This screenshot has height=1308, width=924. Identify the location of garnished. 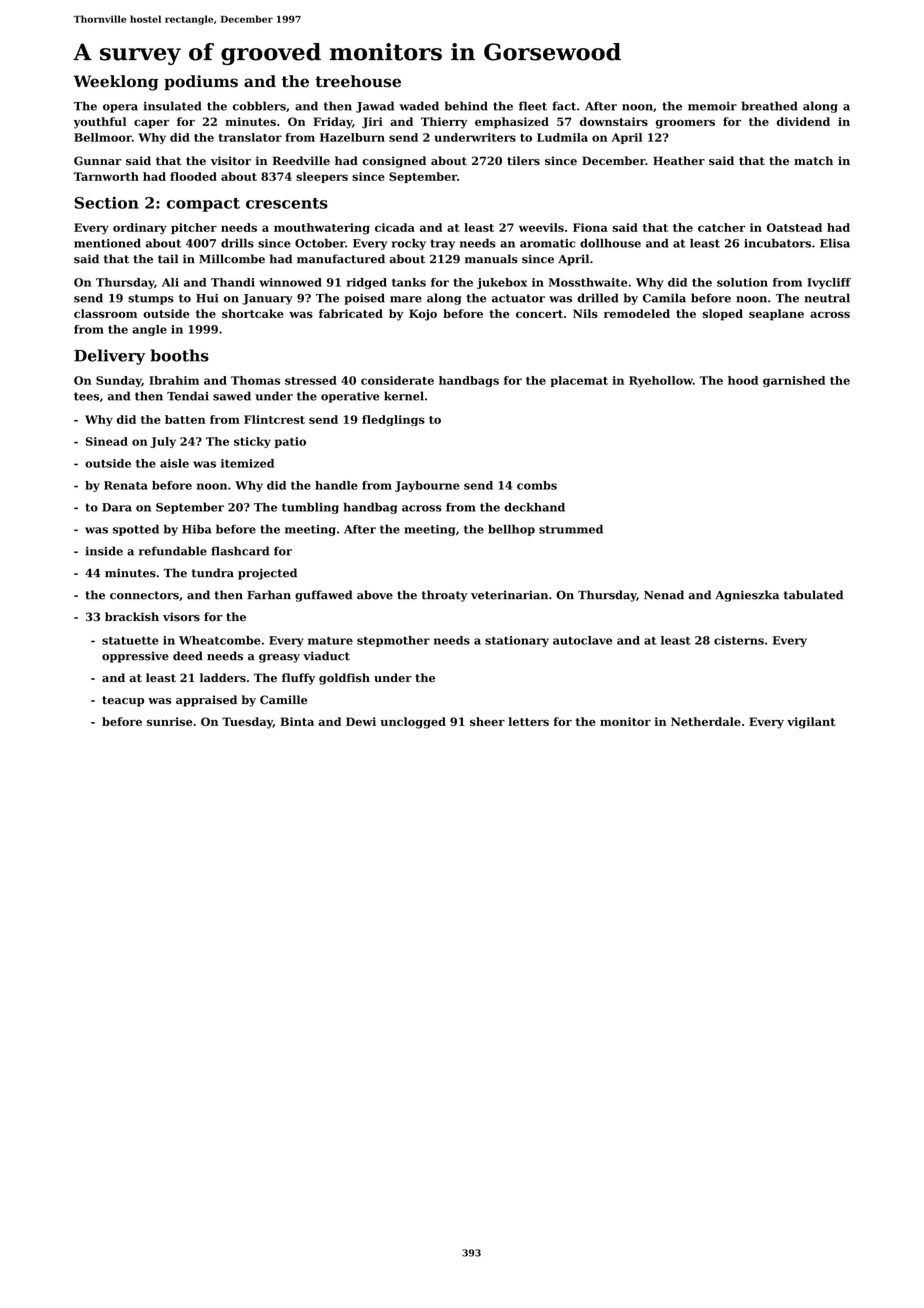
(794, 381).
